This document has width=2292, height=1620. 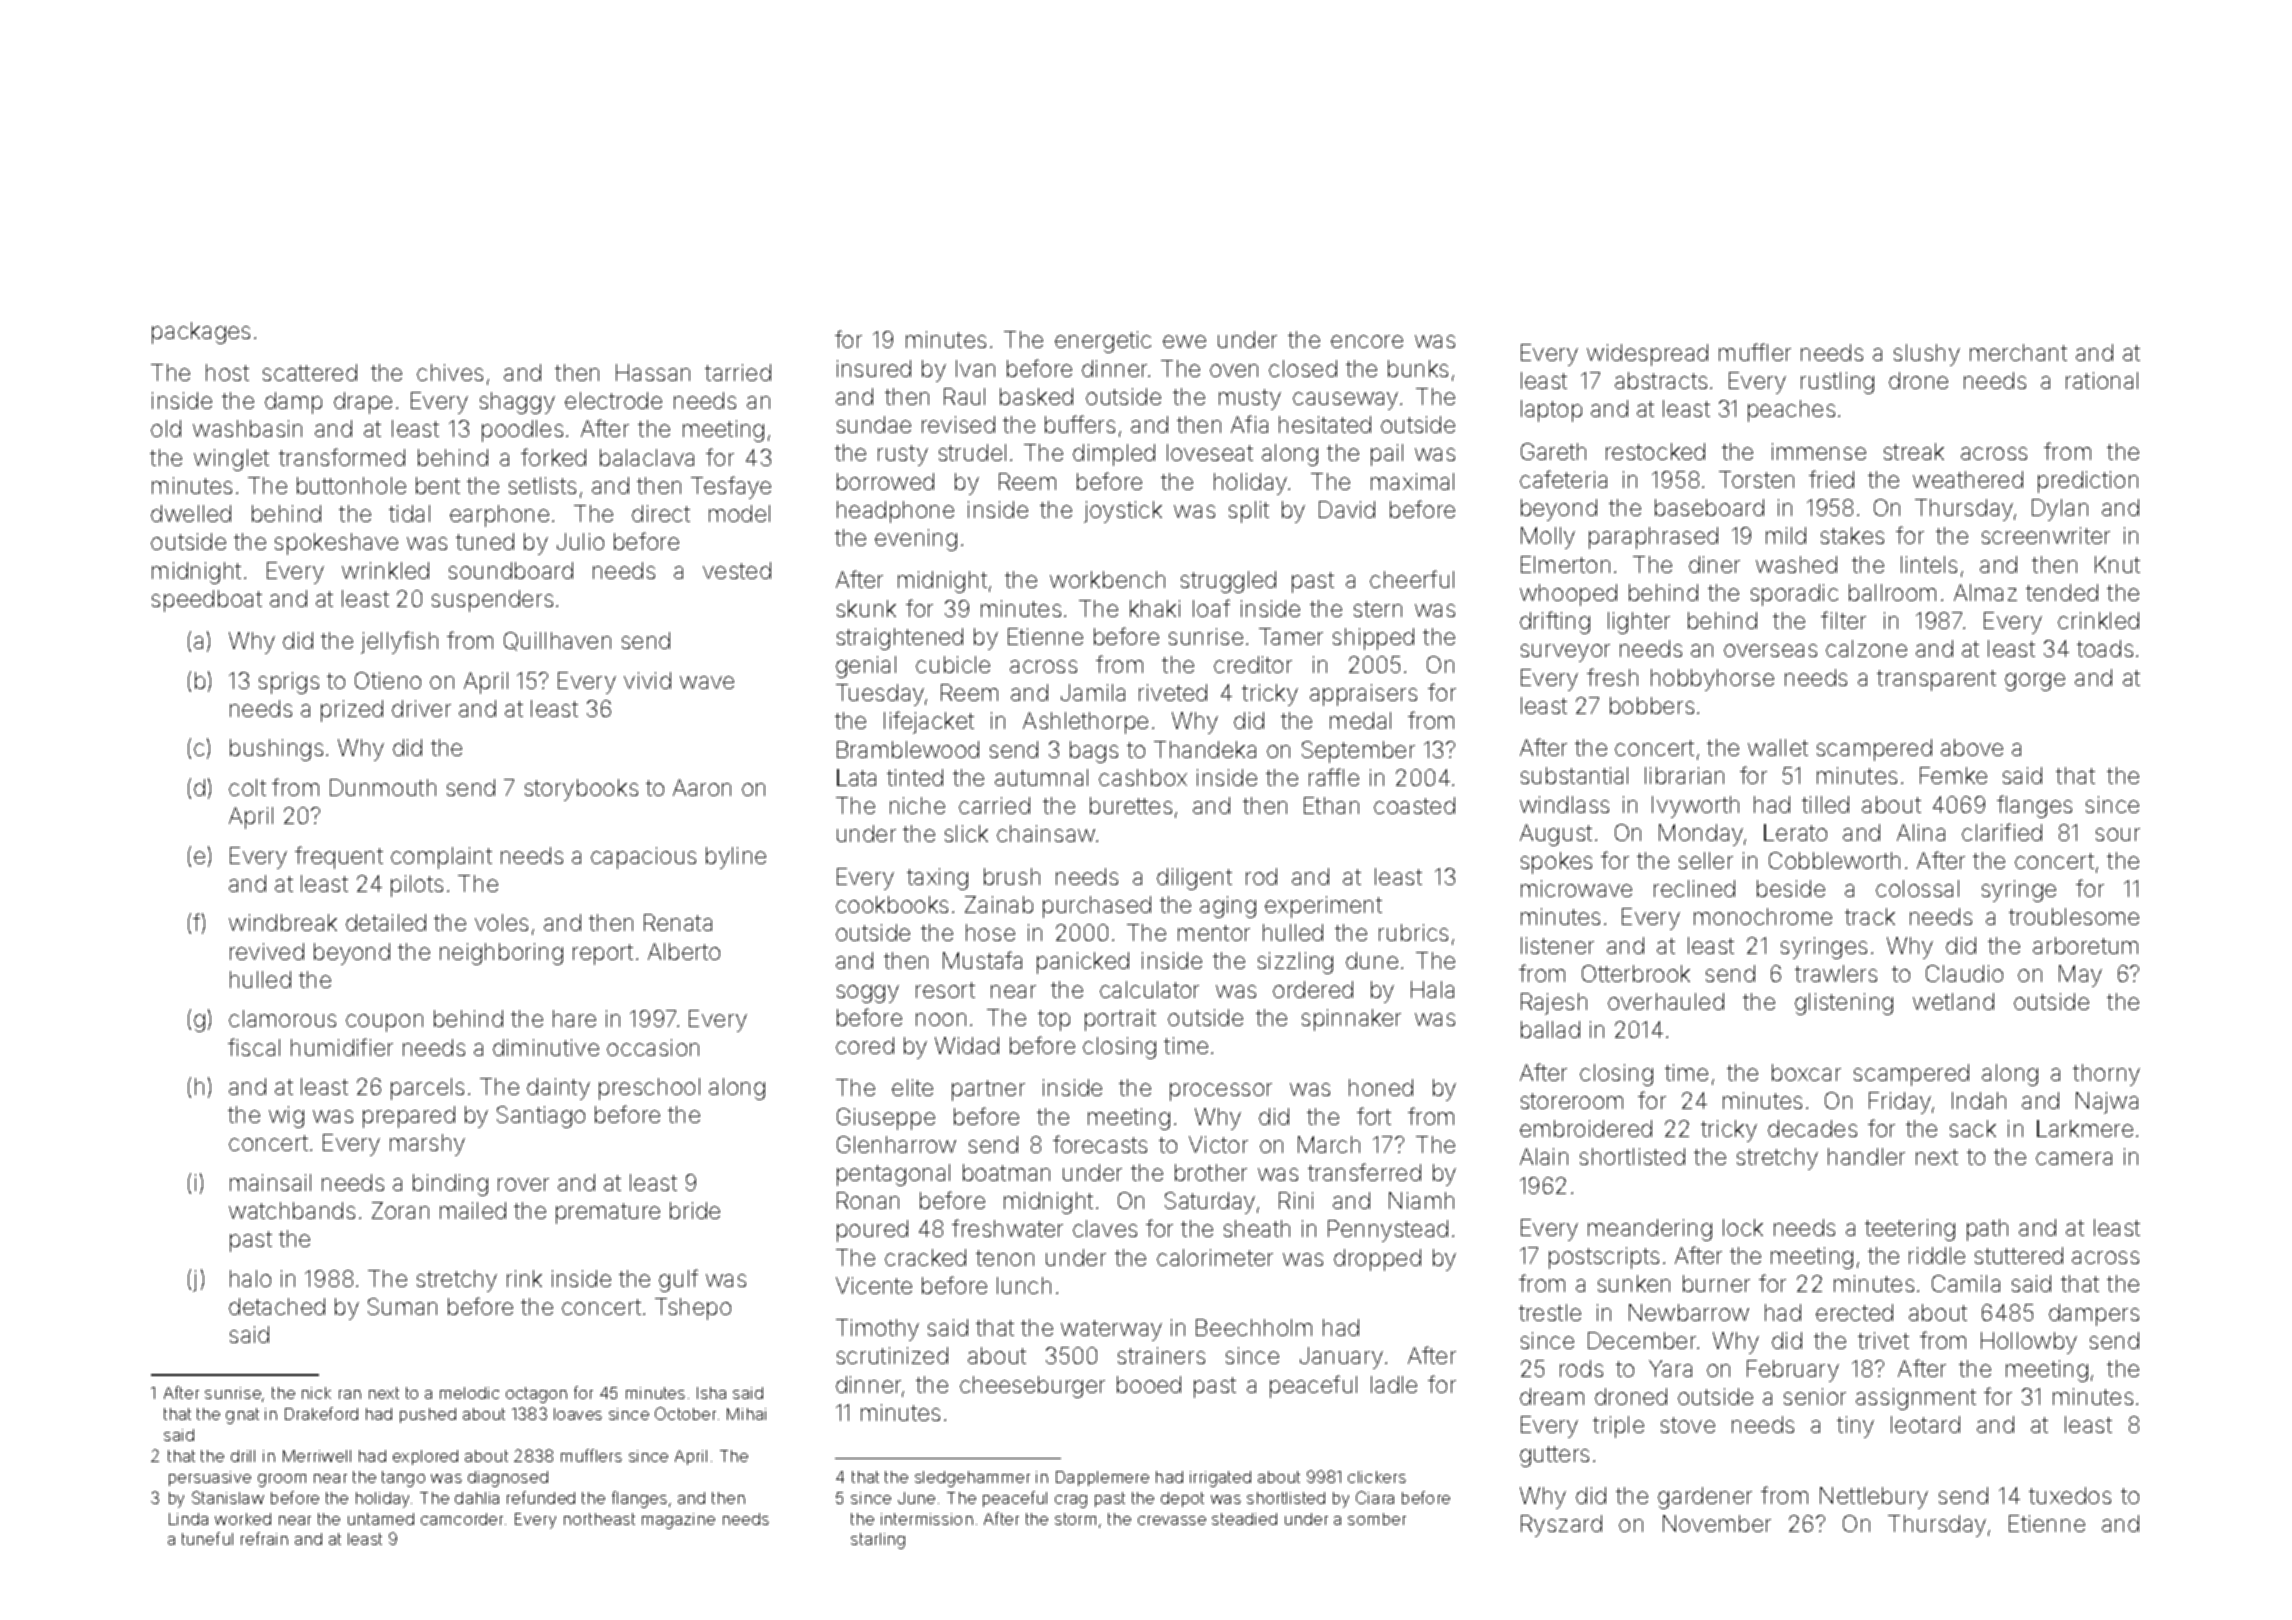 I want to click on loaf, so click(x=1211, y=608).
